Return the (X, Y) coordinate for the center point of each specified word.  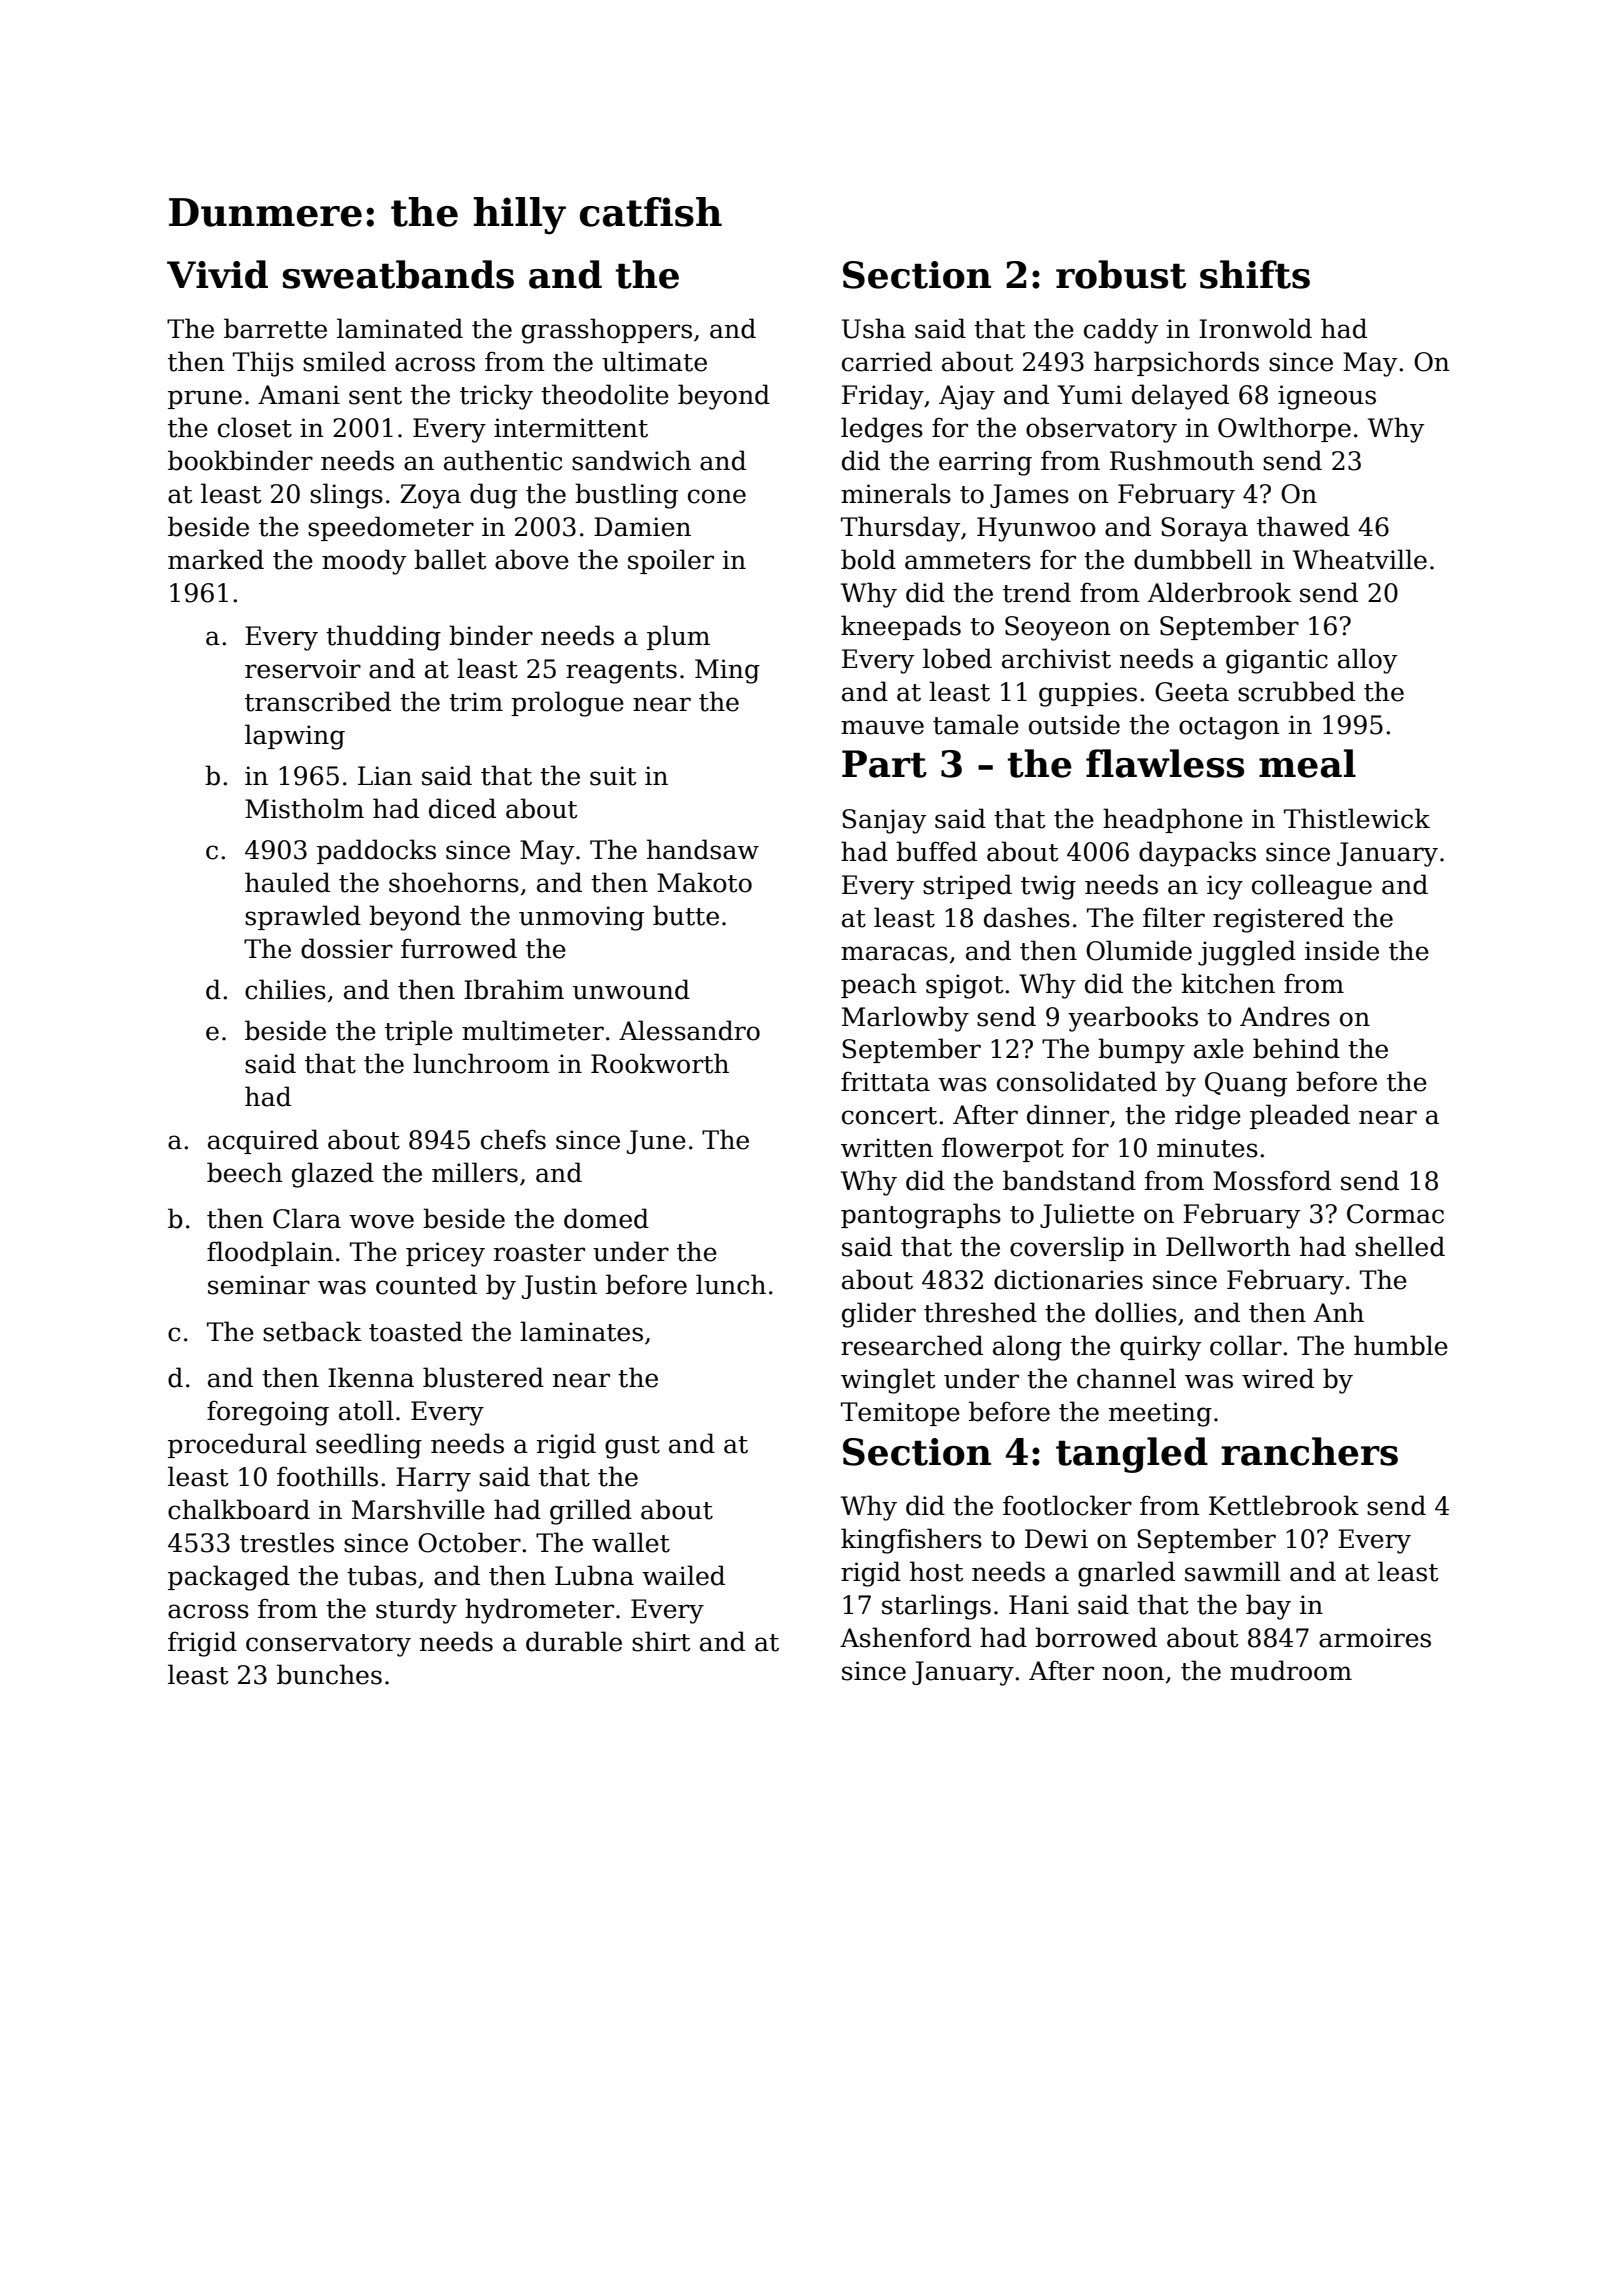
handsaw (703, 849)
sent (375, 396)
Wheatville (1360, 559)
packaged (229, 1578)
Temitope (900, 1414)
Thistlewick (1357, 818)
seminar (259, 1285)
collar (1246, 1345)
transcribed (318, 701)
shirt (661, 1641)
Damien (642, 527)
